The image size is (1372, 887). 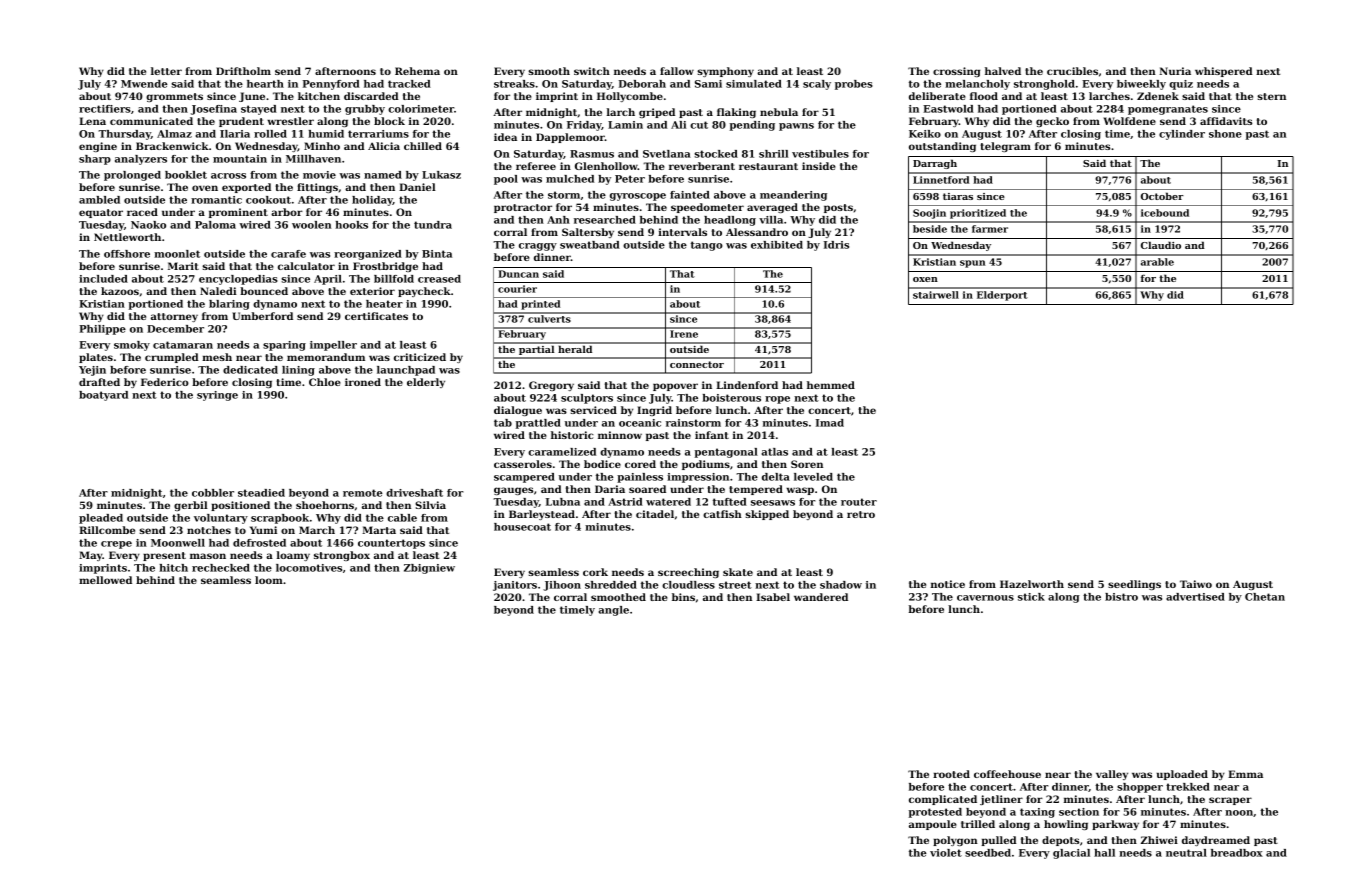 I want to click on Imad, so click(x=830, y=423).
